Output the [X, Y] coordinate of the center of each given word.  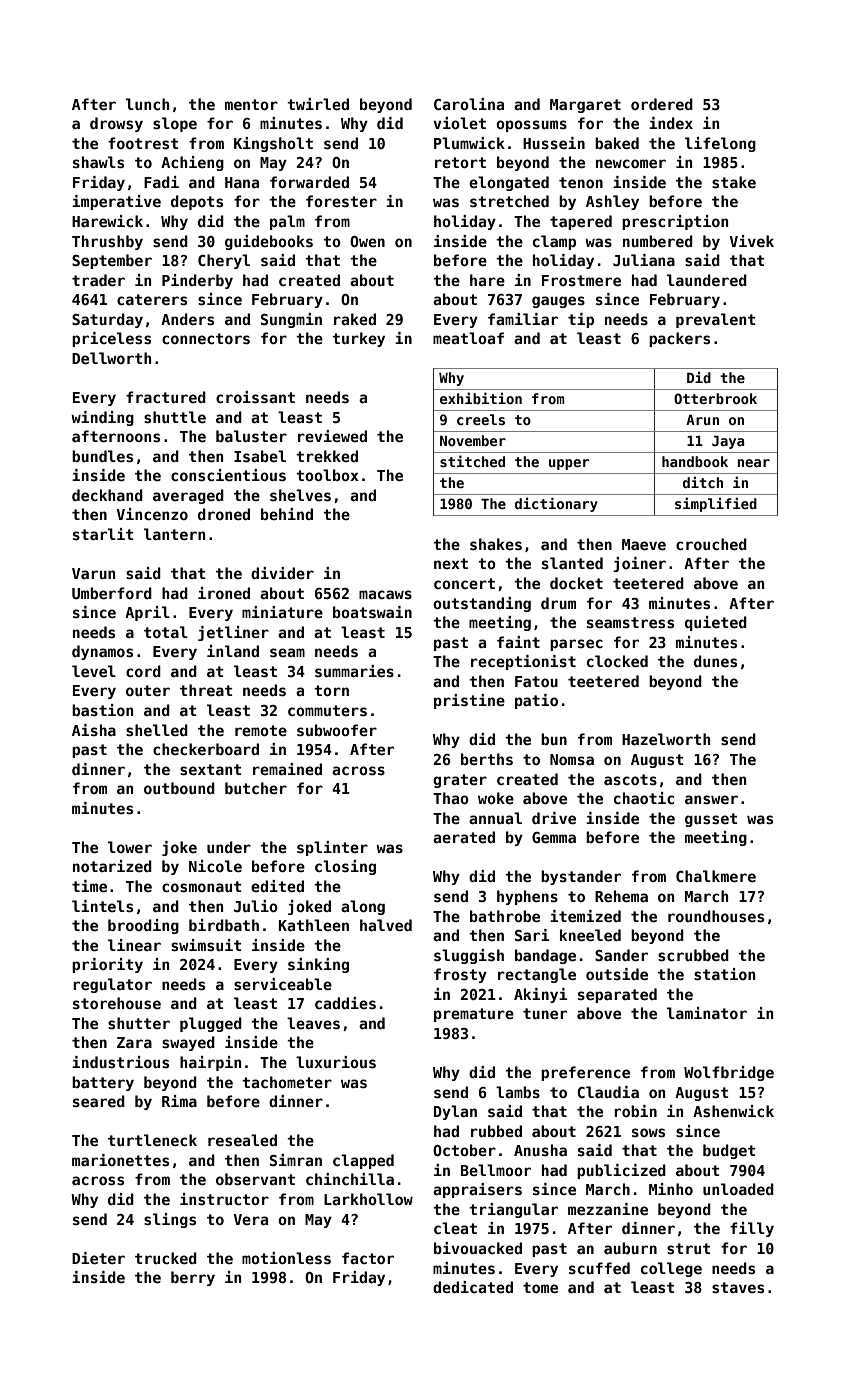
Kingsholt [273, 144]
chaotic [644, 798]
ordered [662, 104]
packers [679, 339]
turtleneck [152, 1140]
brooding [143, 926]
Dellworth [111, 358]
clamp [554, 242]
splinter [332, 848]
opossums [531, 126]
